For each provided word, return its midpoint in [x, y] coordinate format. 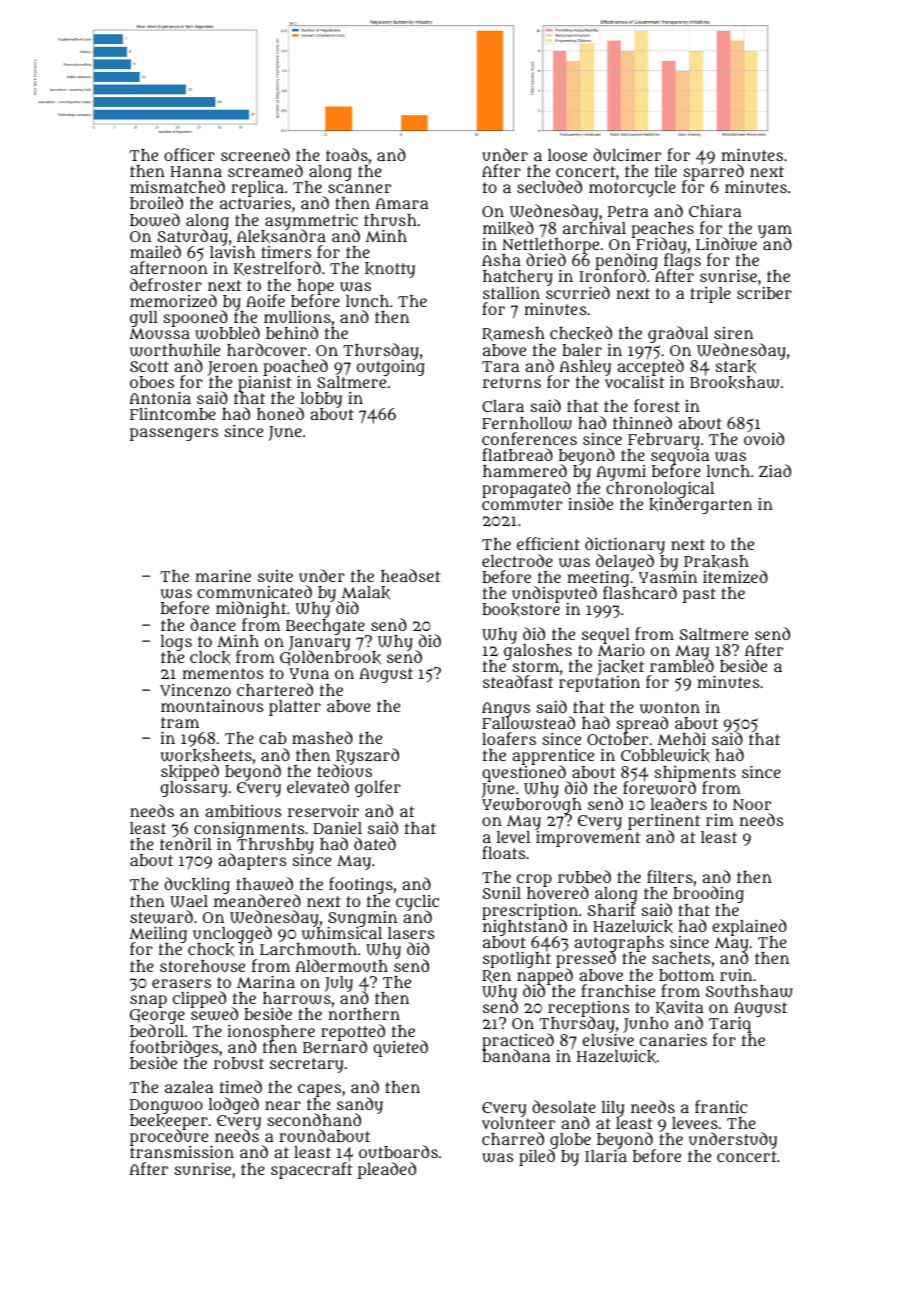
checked [581, 333]
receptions [588, 1009]
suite [275, 576]
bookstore [521, 610]
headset [410, 575]
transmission [182, 1152]
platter [295, 708]
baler [582, 350]
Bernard [335, 1047]
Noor [752, 804]
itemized [735, 577]
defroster [166, 284]
